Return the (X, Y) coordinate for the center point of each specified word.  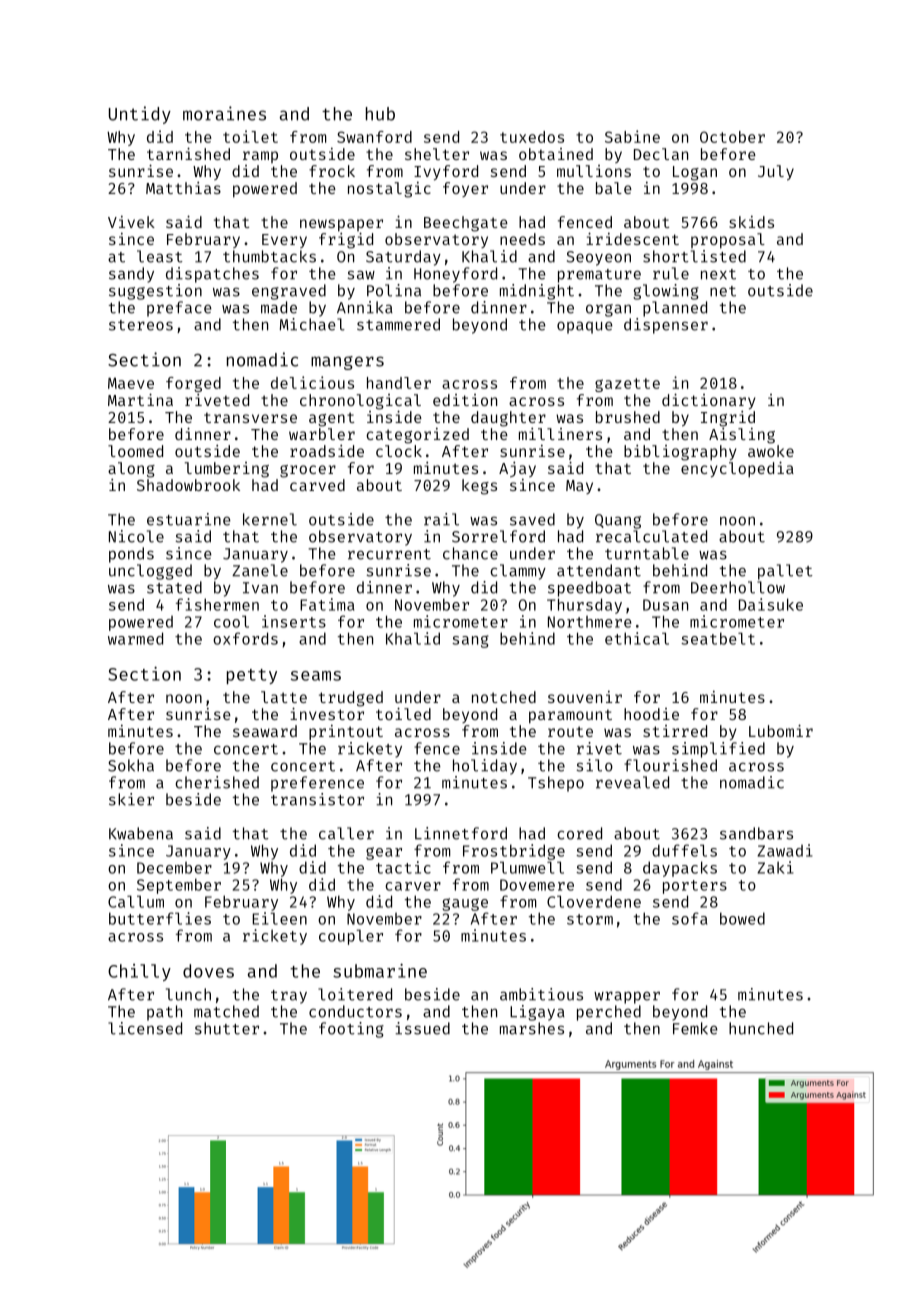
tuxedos (532, 137)
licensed (145, 1028)
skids (751, 222)
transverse (250, 417)
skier (131, 799)
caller (346, 833)
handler (399, 383)
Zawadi (784, 850)
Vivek (131, 222)
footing (351, 1030)
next (718, 274)
